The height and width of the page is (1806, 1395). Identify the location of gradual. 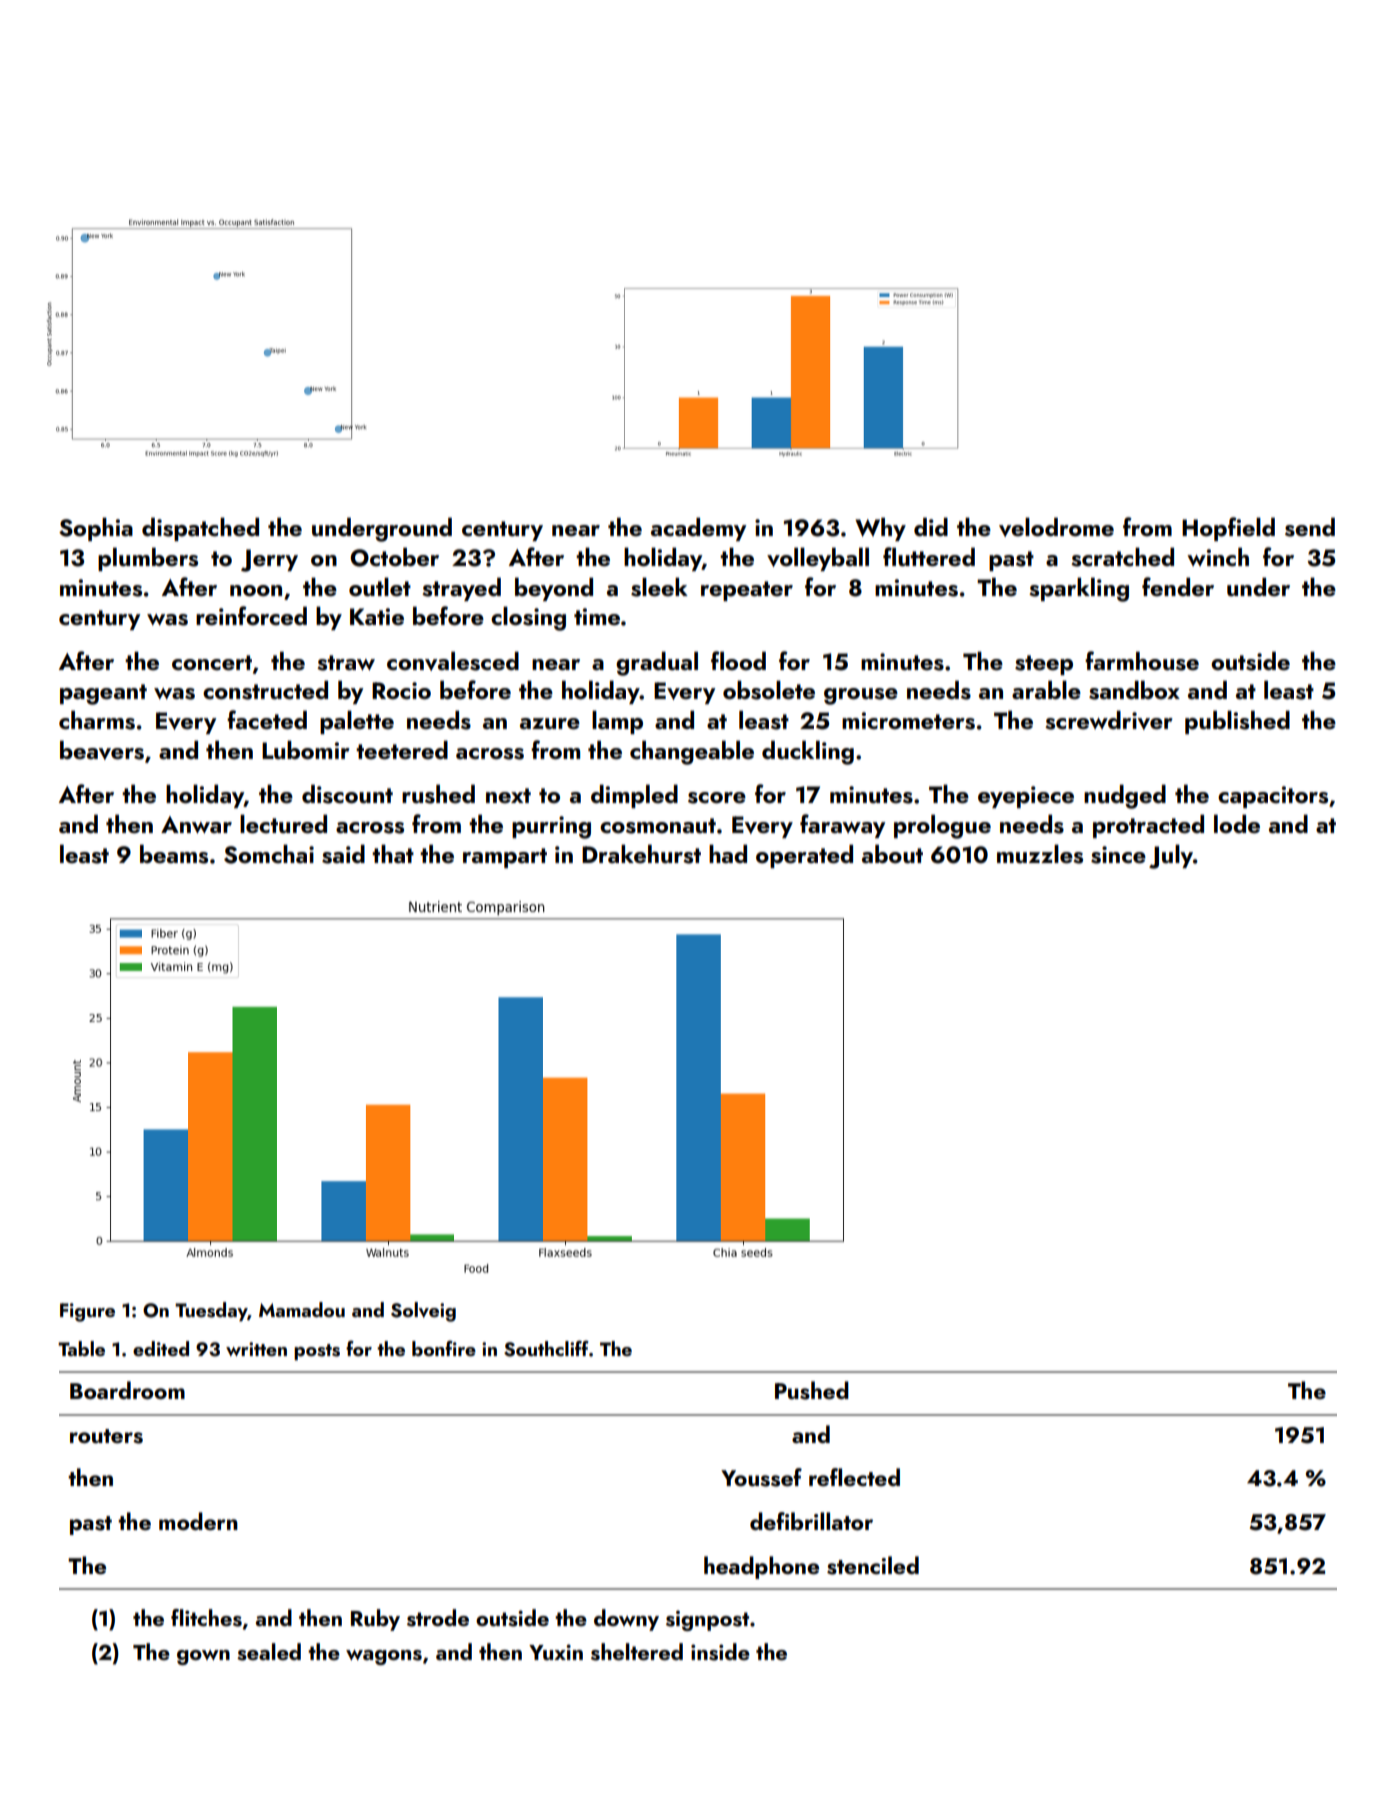
(657, 663).
